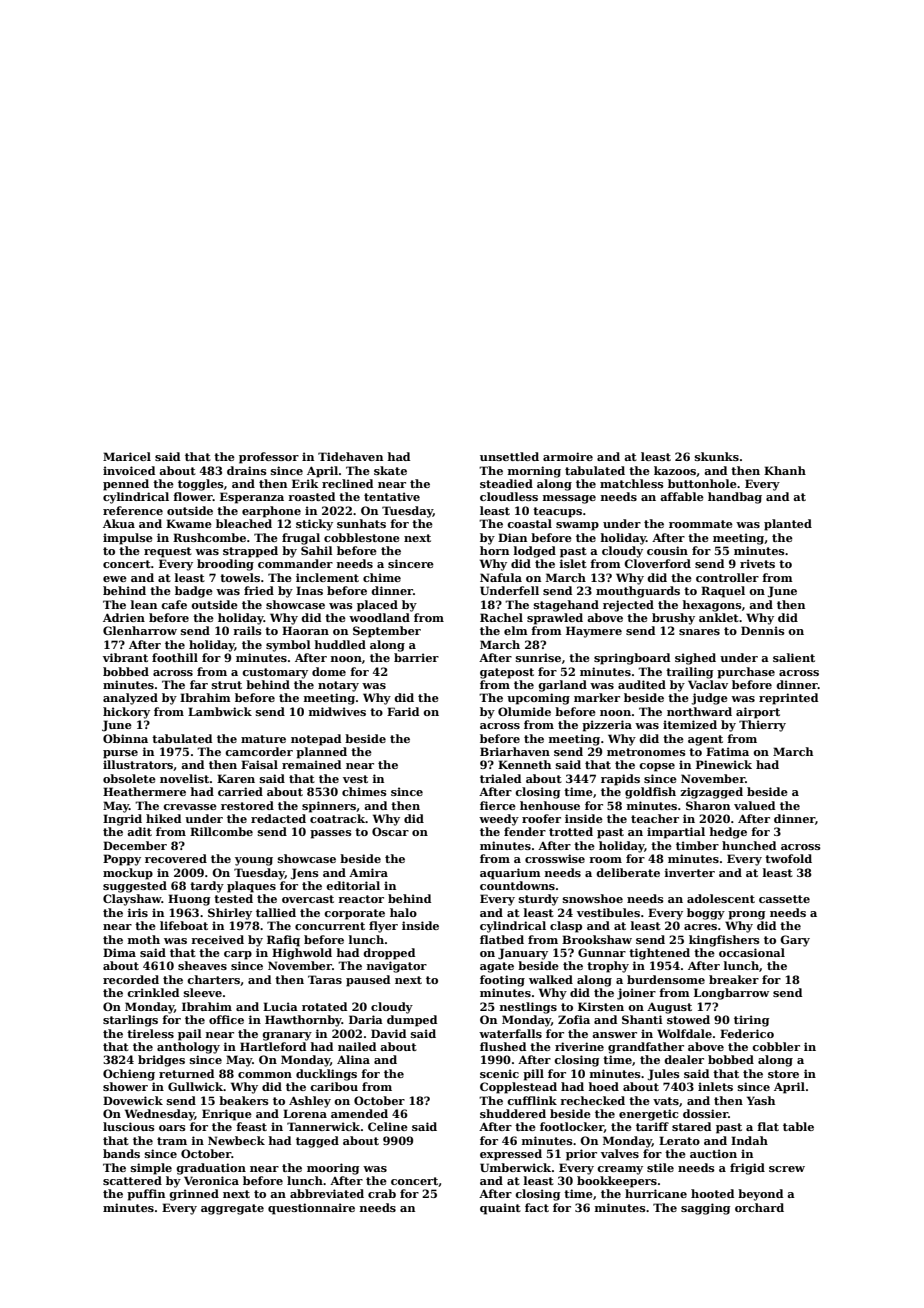  Describe the element at coordinates (666, 1101) in the page. I see `vats` at that location.
